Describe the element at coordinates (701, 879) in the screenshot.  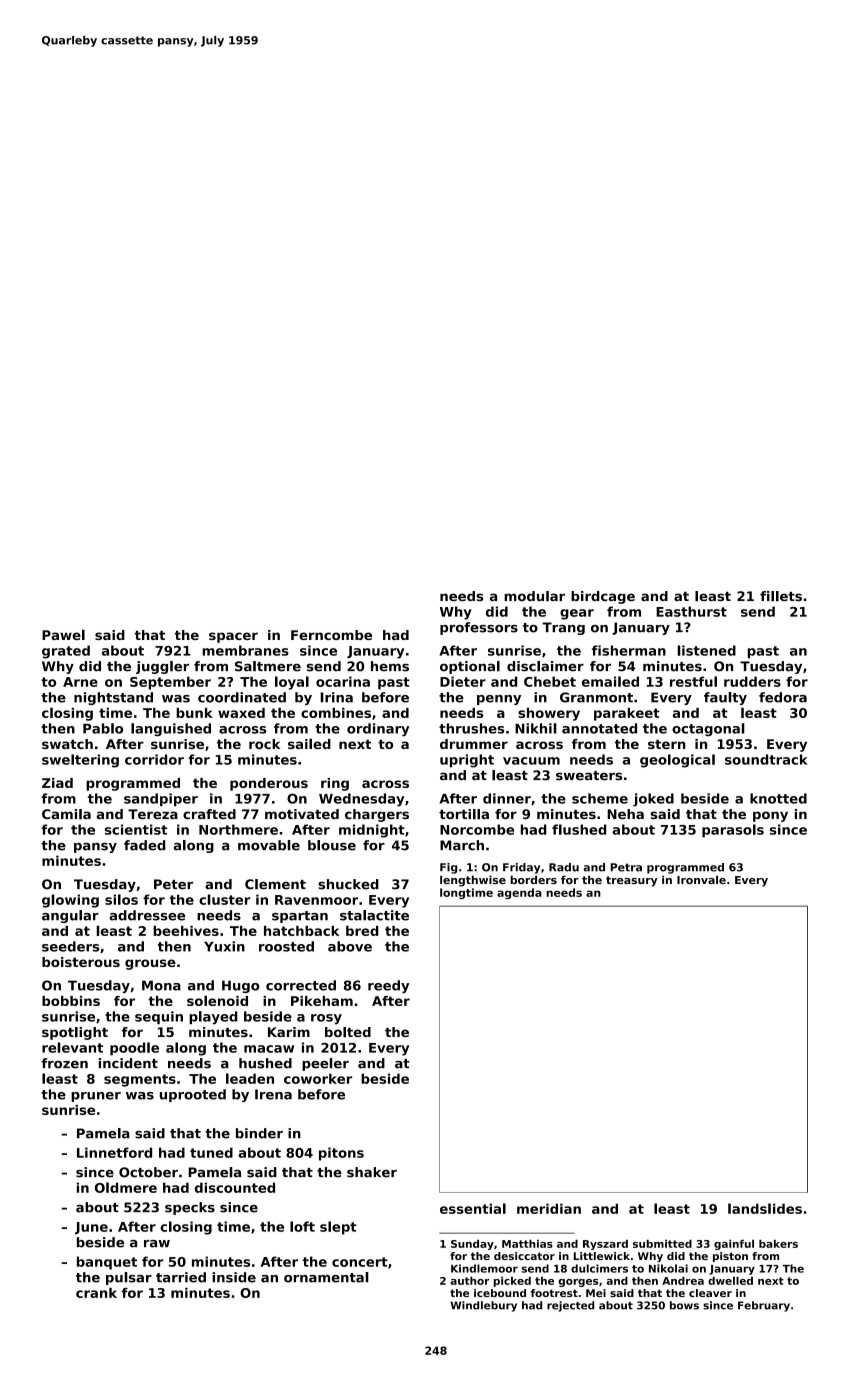
I see `Ironvale` at that location.
